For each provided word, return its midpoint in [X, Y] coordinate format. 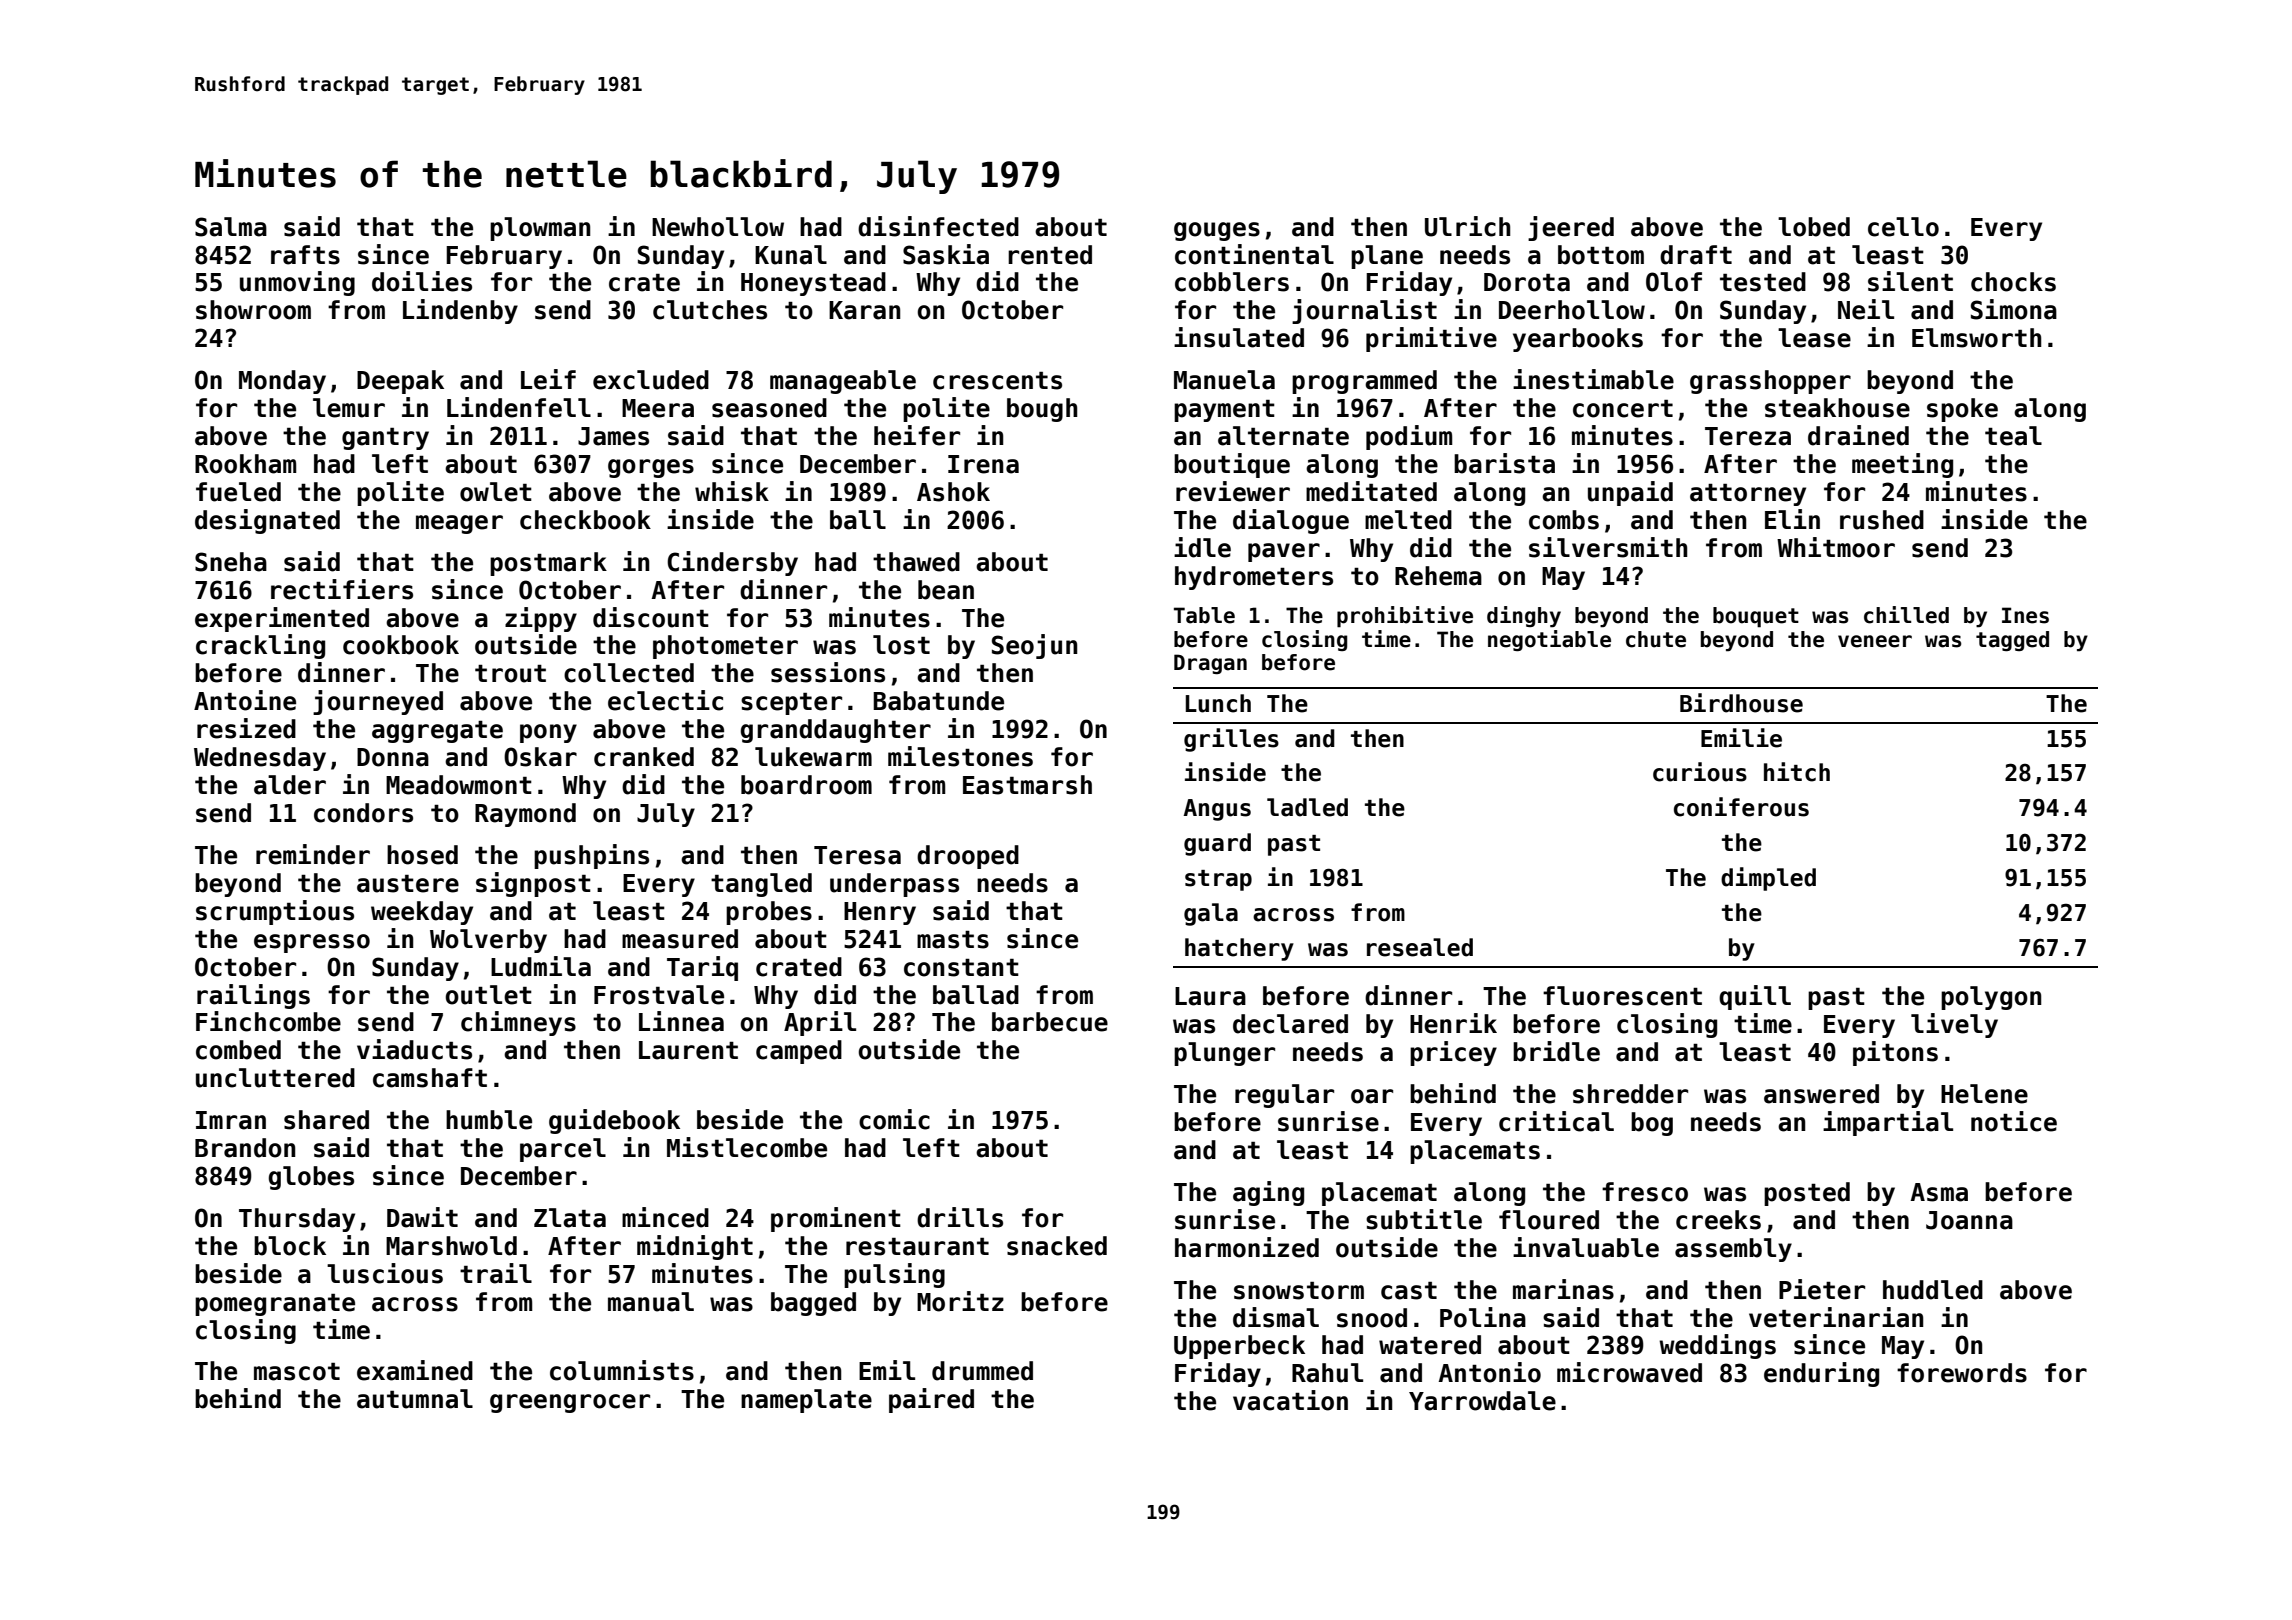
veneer [1875, 641]
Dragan [1210, 664]
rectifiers [342, 589]
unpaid [1630, 493]
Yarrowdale [1482, 1401]
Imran [231, 1120]
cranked [644, 757]
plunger [1224, 1054]
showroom [253, 310]
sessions [828, 672]
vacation [1290, 1400]
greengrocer [570, 1403]
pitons [1895, 1053]
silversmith [1608, 547]
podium [1409, 437]
